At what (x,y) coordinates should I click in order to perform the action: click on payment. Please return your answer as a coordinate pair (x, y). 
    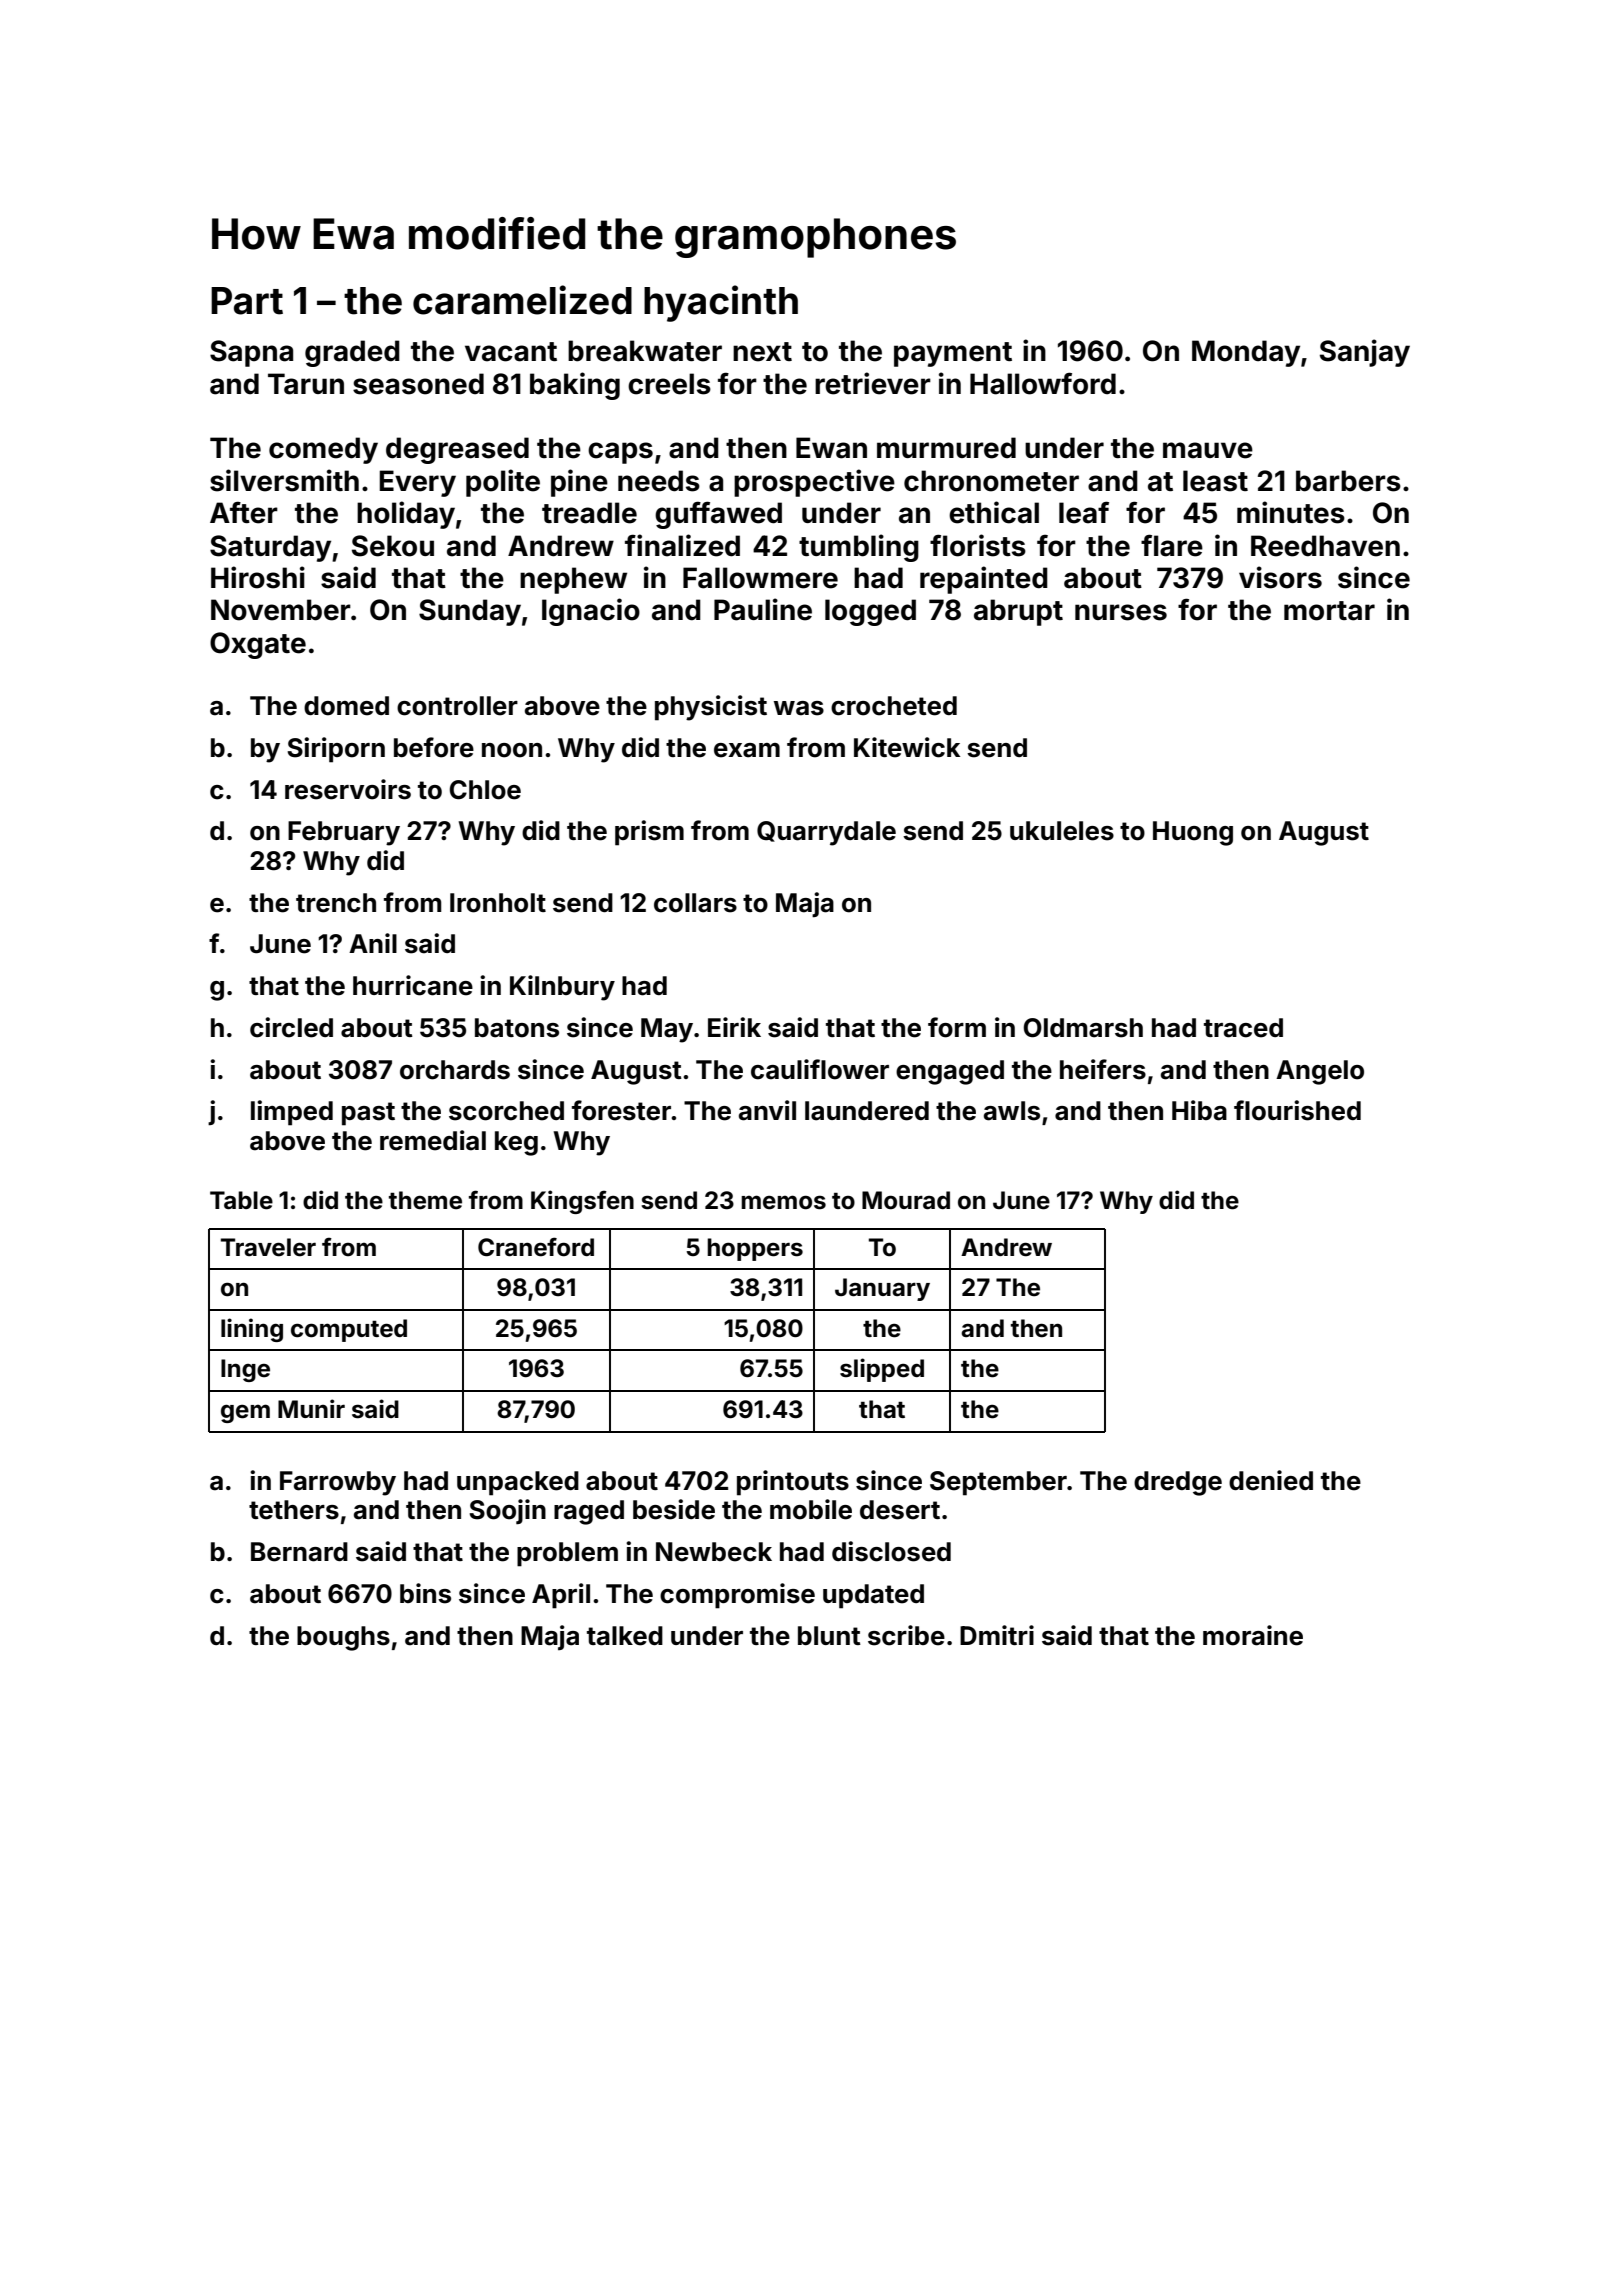
    Looking at the image, I should click on (953, 354).
